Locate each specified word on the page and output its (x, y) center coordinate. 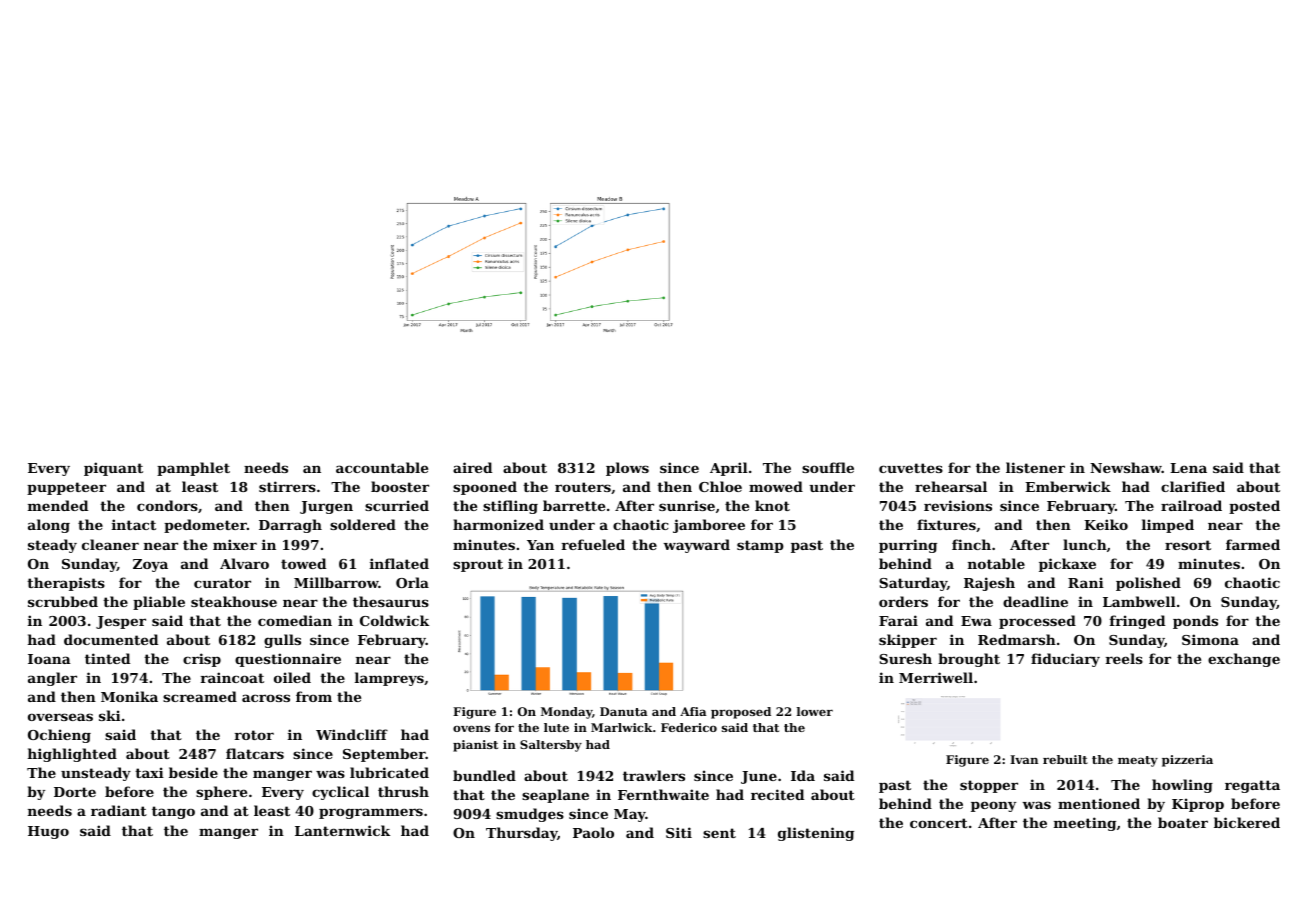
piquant (113, 469)
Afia (693, 711)
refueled (593, 544)
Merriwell (936, 677)
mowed (776, 486)
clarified (1193, 486)
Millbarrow (336, 582)
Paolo (593, 832)
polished (1148, 584)
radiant (119, 810)
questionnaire (288, 660)
